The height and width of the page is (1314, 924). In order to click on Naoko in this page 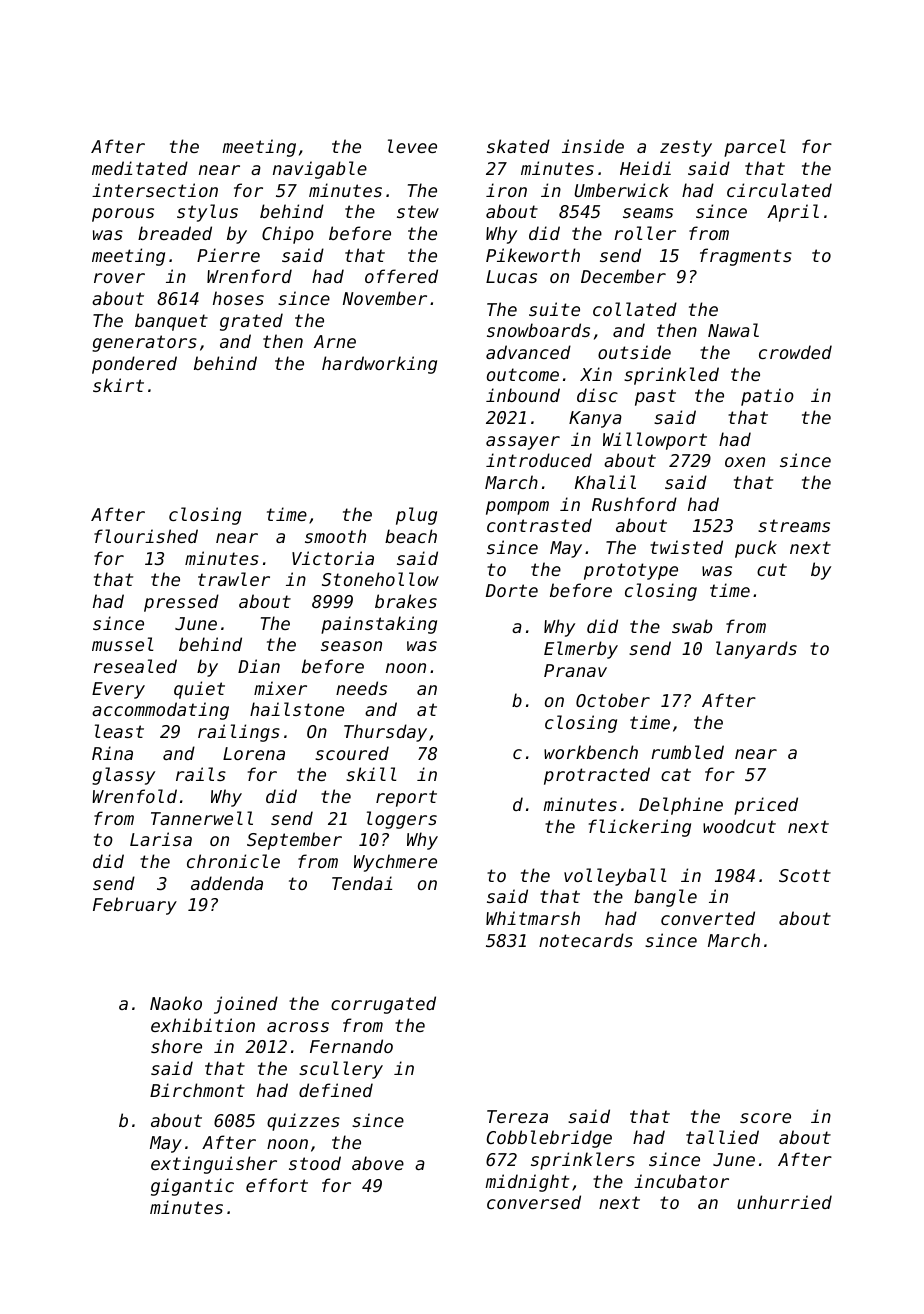, I will do `click(176, 1003)`.
